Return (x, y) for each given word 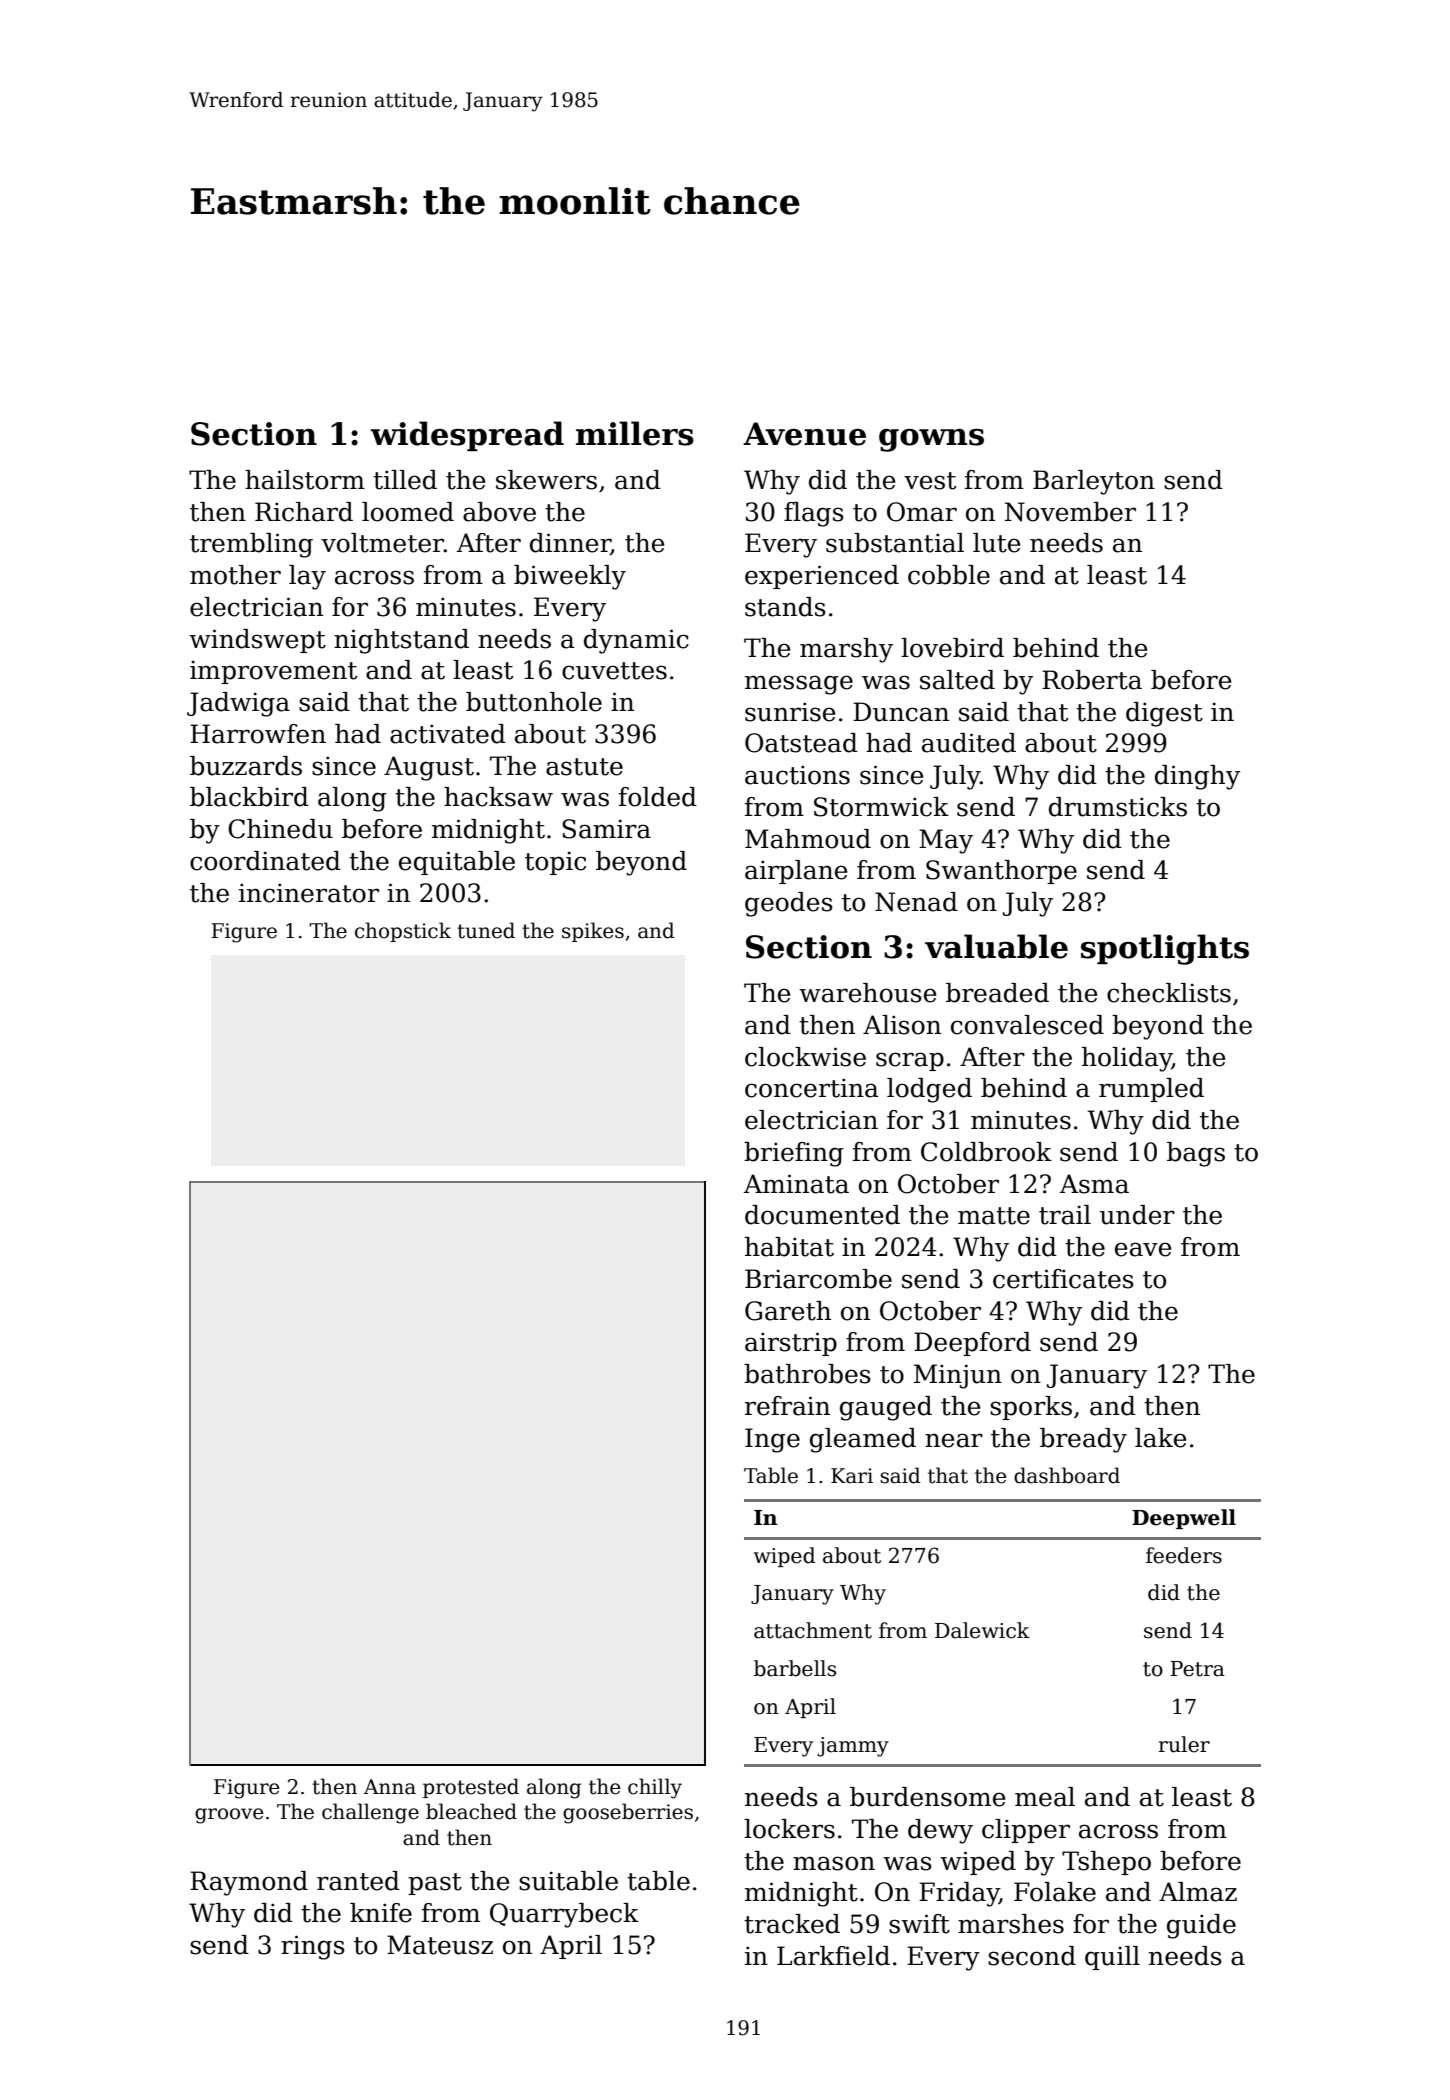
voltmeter (382, 543)
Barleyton (1094, 482)
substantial (895, 543)
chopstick (403, 932)
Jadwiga (238, 704)
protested (471, 1788)
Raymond (249, 1883)
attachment (813, 1630)
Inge (772, 1440)
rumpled (1151, 1090)
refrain (787, 1406)
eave (1143, 1249)
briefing (794, 1154)
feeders (1184, 1555)
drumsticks (1118, 807)
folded (658, 797)
